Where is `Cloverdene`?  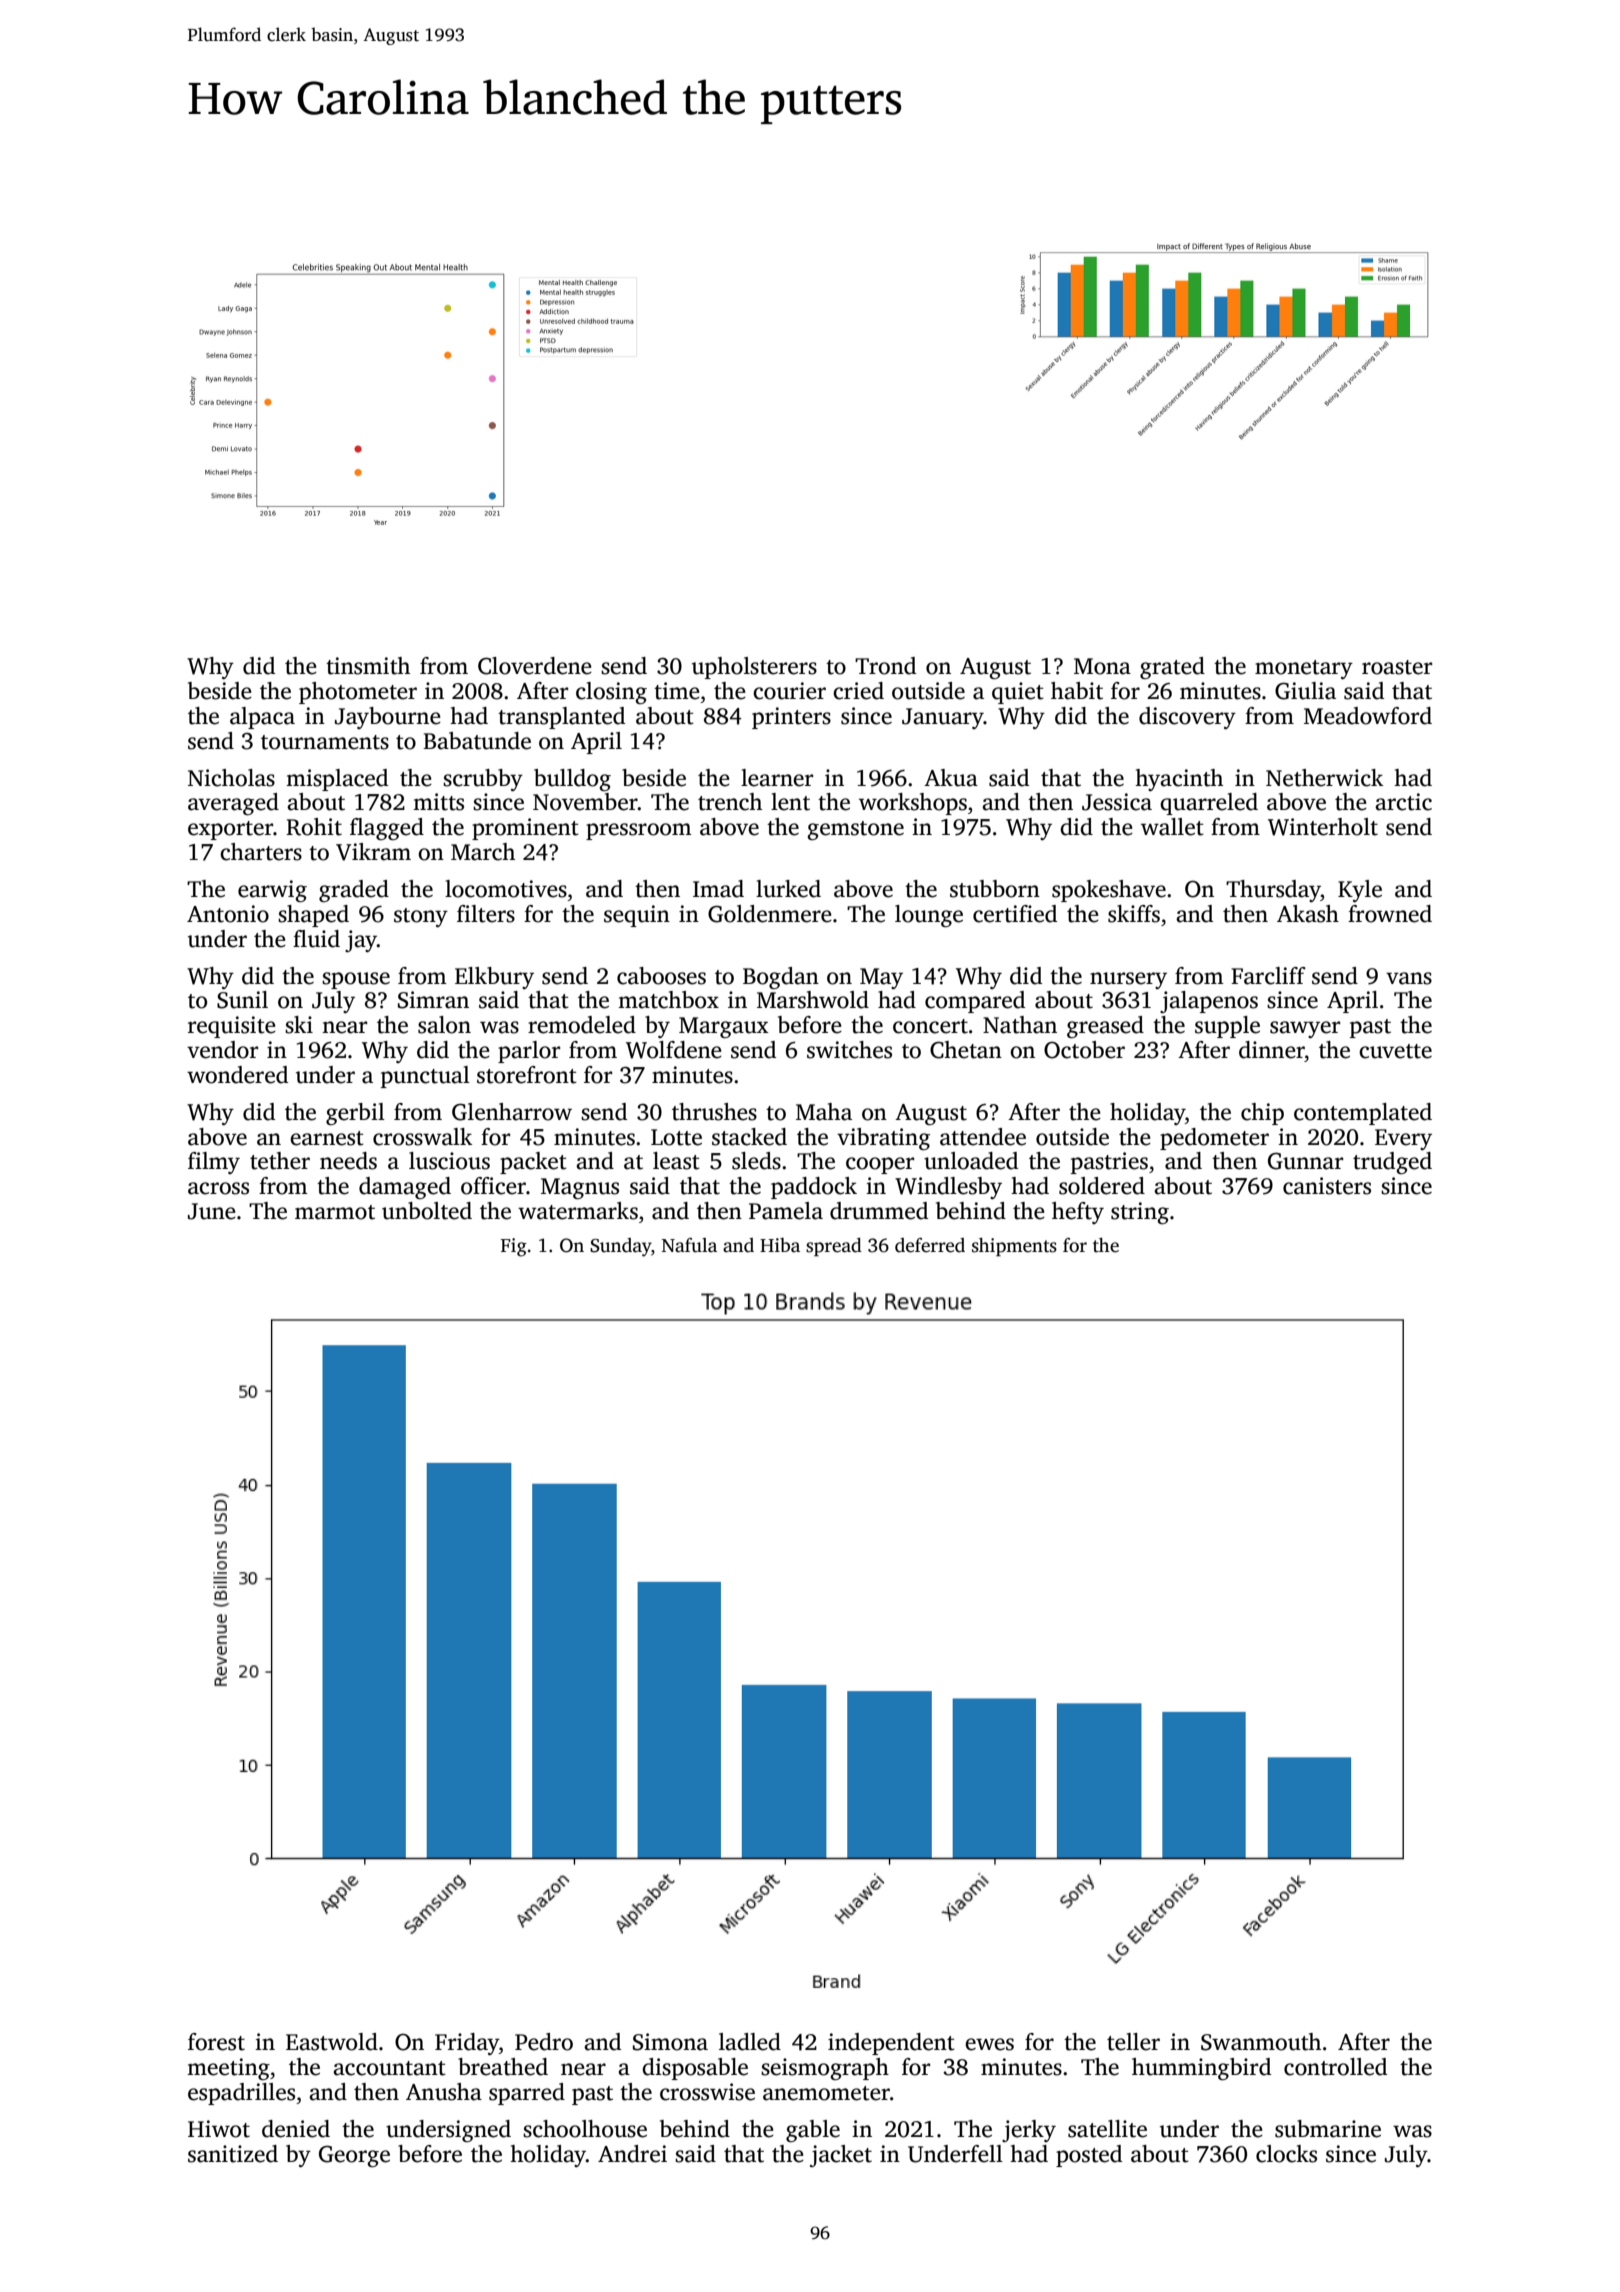
Cloverdene is located at coordinates (535, 666).
